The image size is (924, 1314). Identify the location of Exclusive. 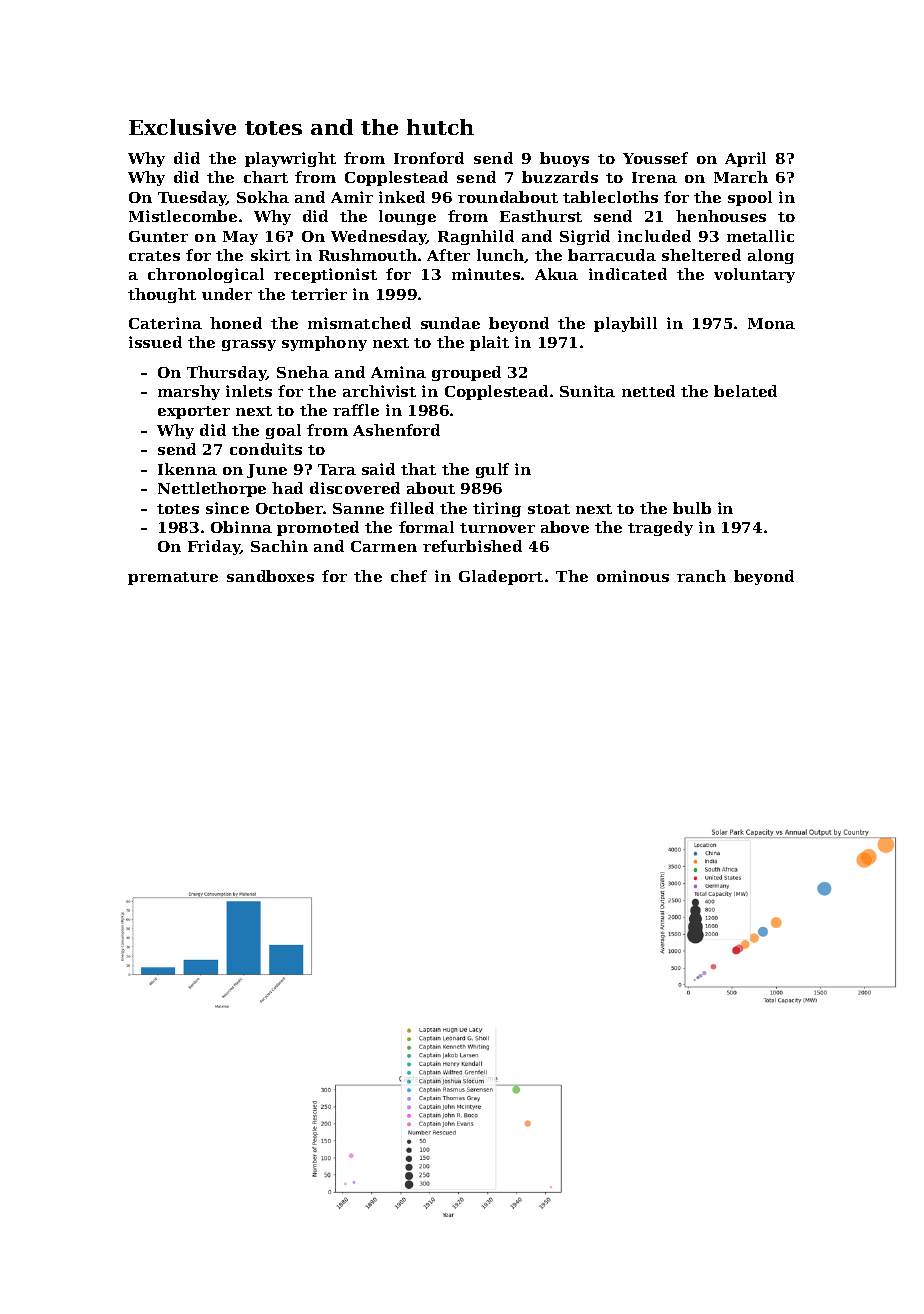
(182, 127).
